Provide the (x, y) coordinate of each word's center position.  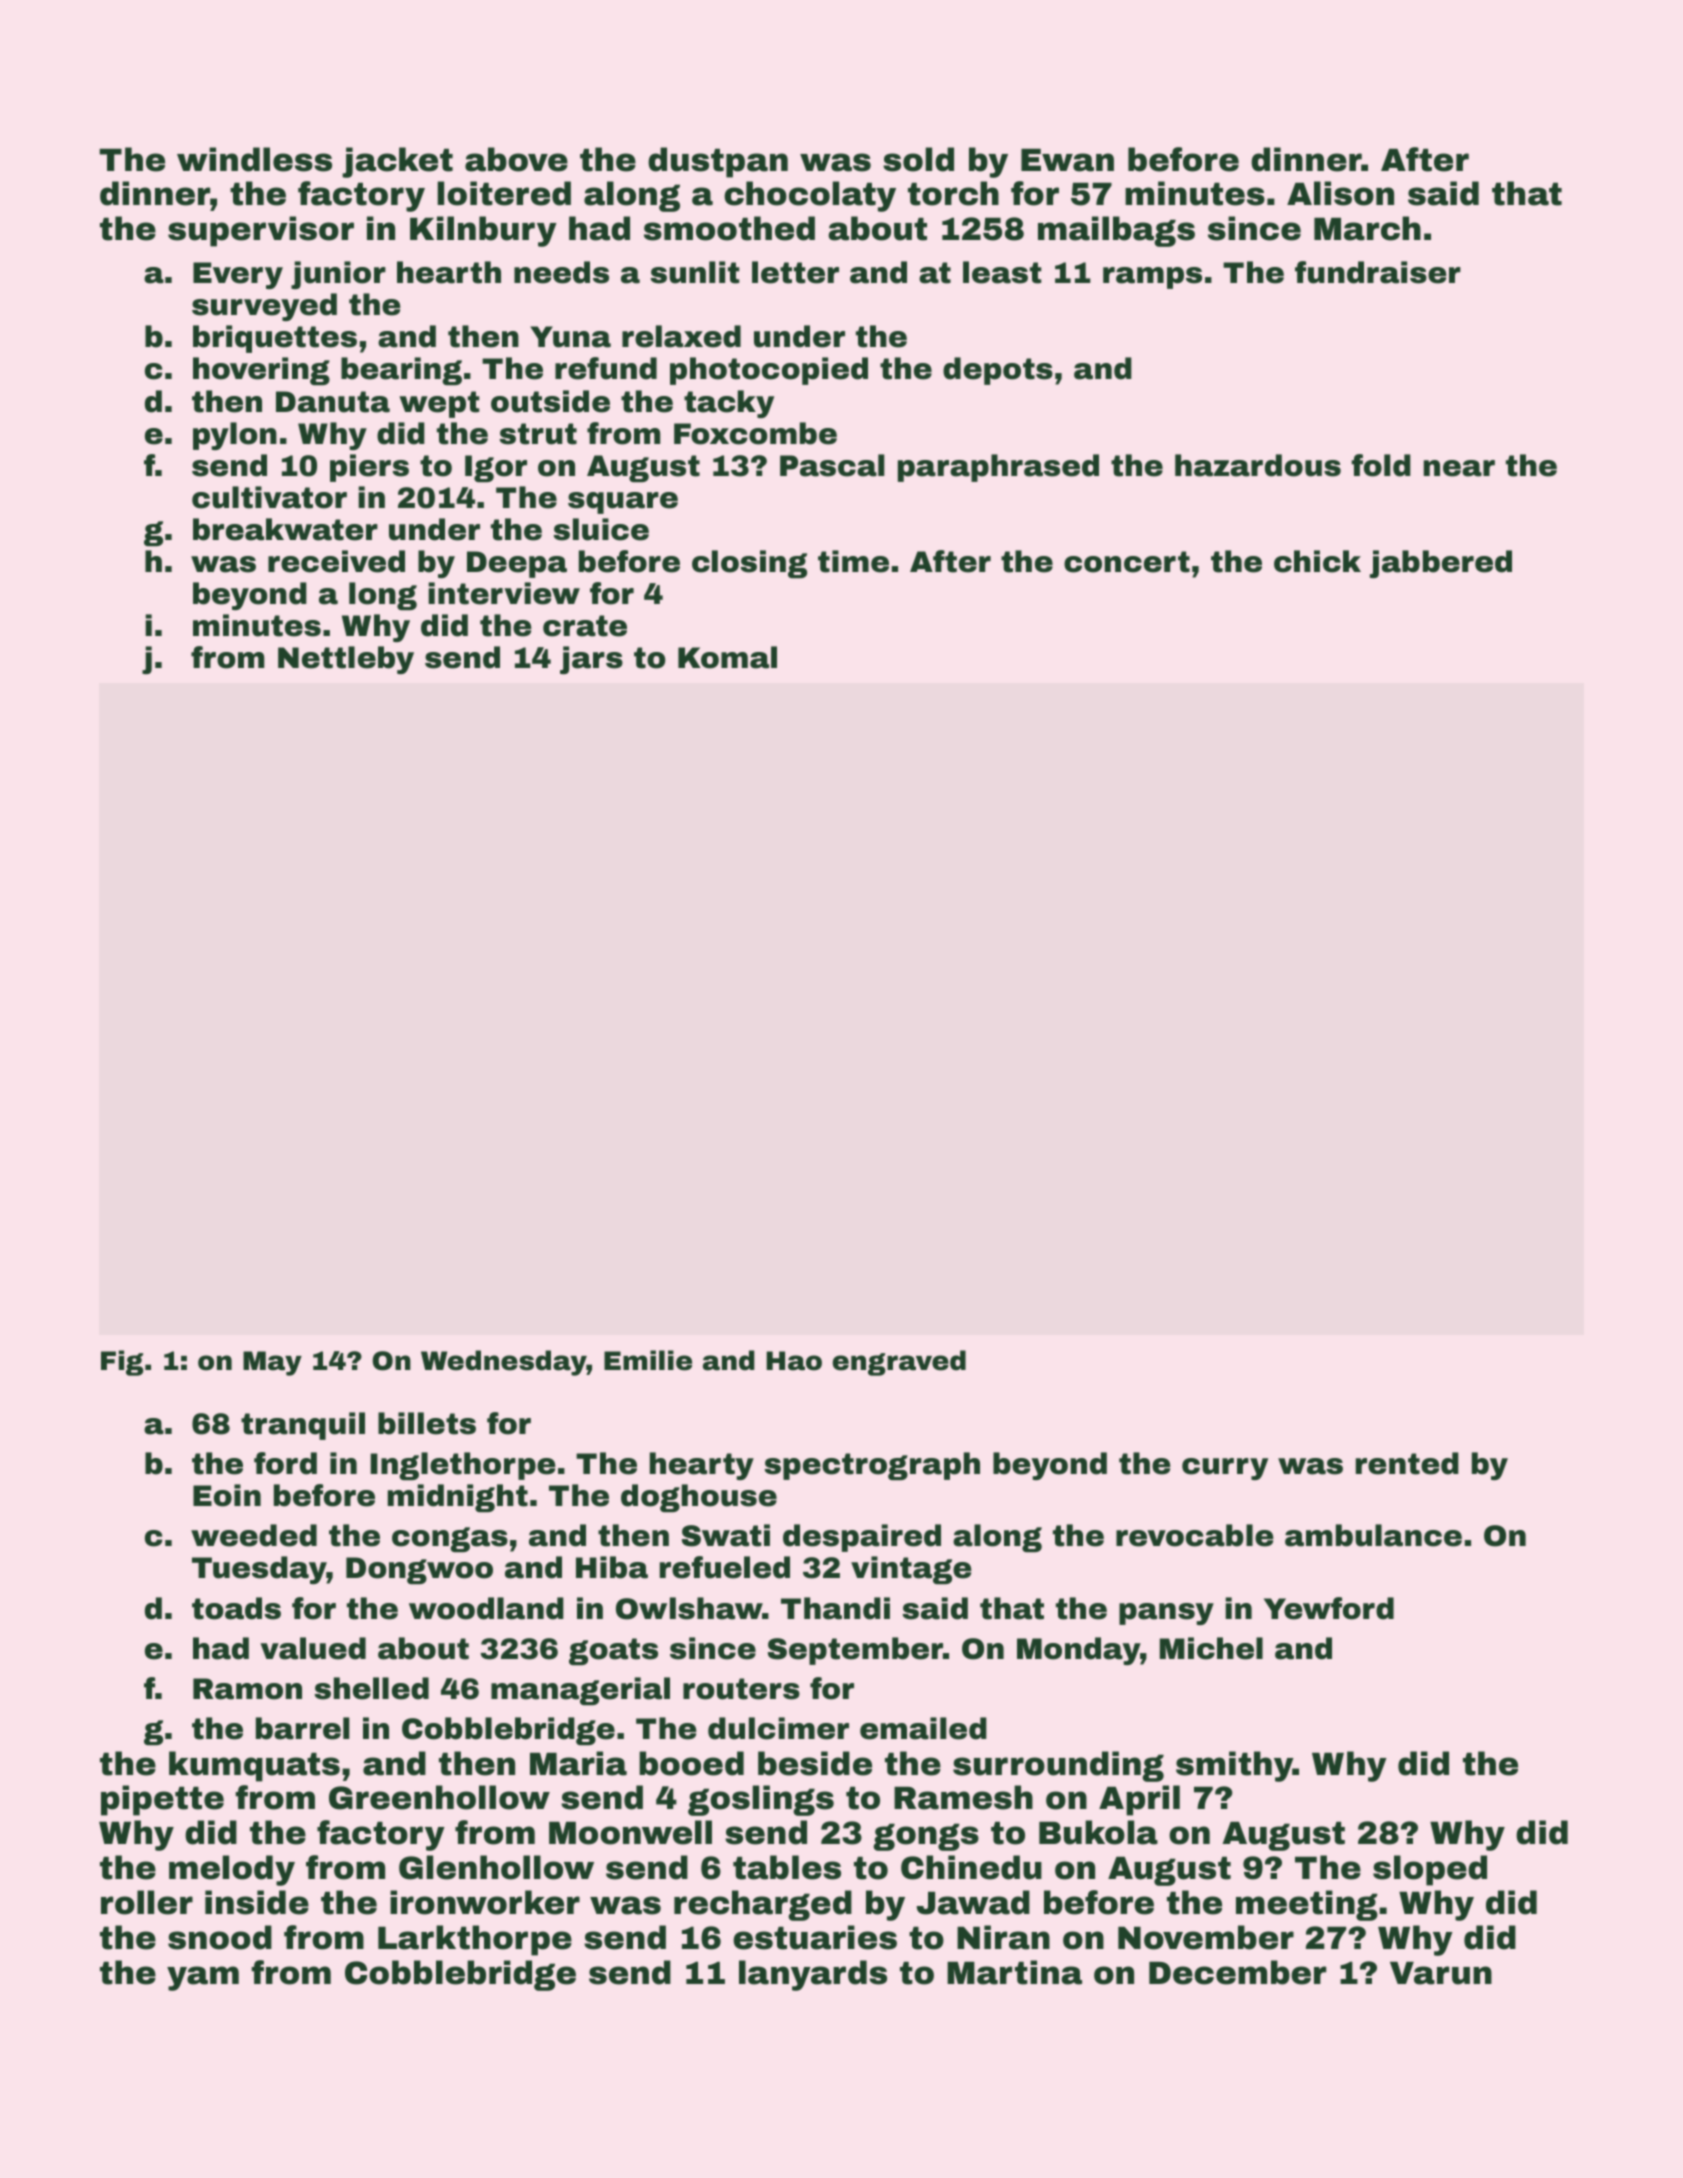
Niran (1003, 1937)
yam (203, 1978)
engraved (899, 1363)
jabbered (1441, 564)
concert (1127, 562)
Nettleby (346, 660)
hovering (261, 371)
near (1459, 468)
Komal (727, 657)
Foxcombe (755, 433)
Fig (122, 1363)
